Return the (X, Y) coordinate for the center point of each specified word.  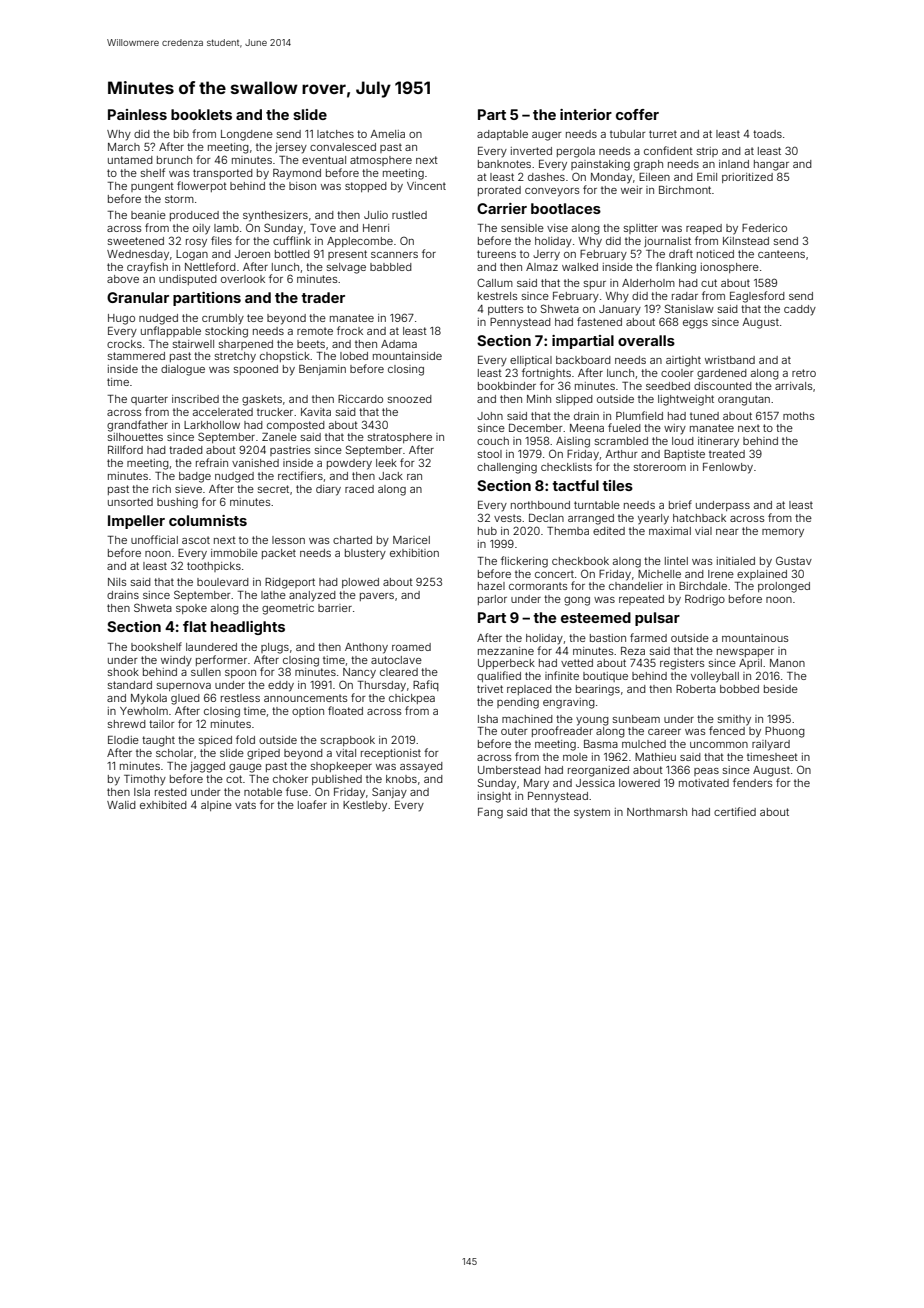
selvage (346, 268)
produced (194, 216)
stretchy (235, 357)
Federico (764, 228)
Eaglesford (757, 297)
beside (781, 689)
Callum (495, 282)
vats (245, 805)
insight (494, 797)
